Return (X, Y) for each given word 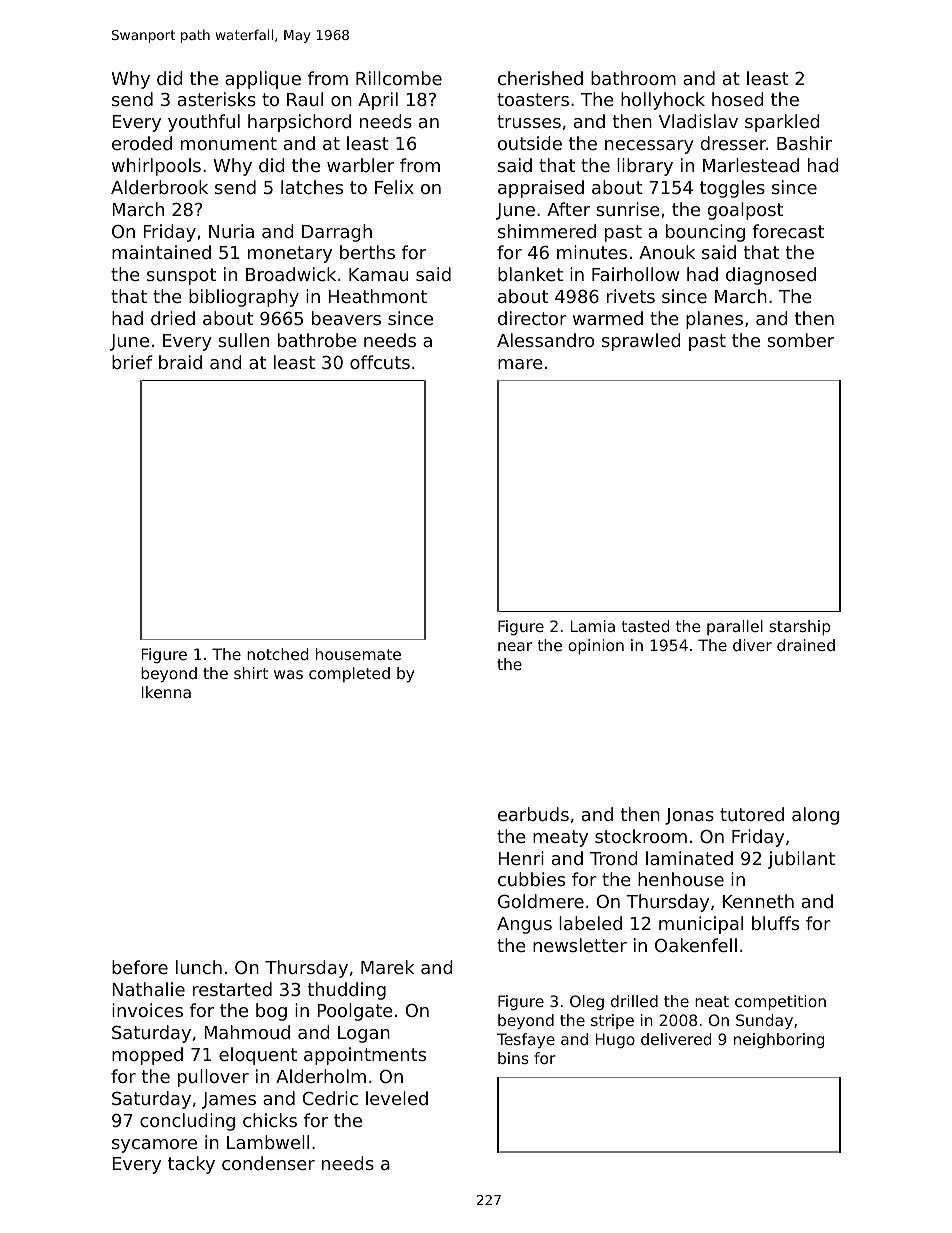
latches (312, 187)
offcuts (380, 362)
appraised (541, 189)
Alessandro (545, 340)
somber (800, 340)
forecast (788, 231)
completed (349, 674)
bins (513, 1058)
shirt (251, 673)
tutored (752, 814)
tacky (191, 1165)
